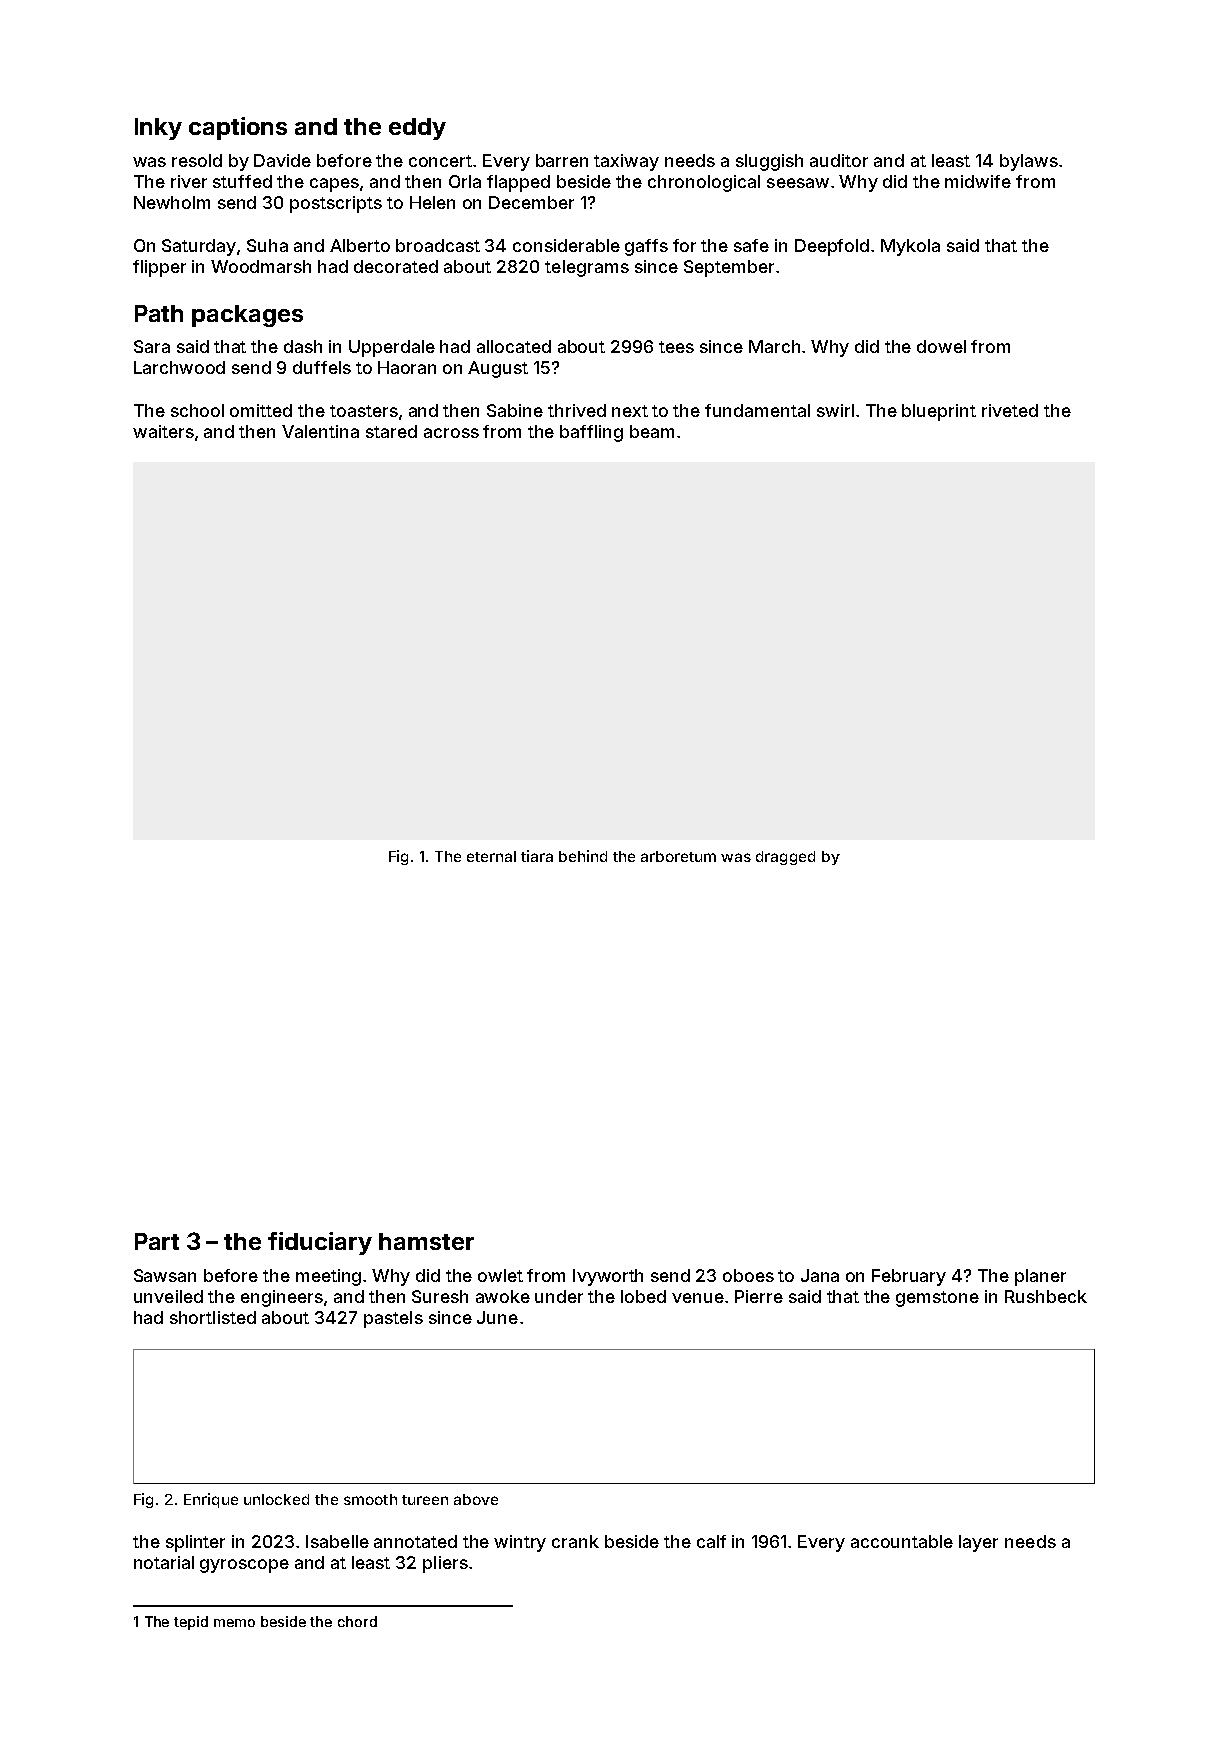  What do you see at coordinates (785, 858) in the screenshot?
I see `dragged` at bounding box center [785, 858].
